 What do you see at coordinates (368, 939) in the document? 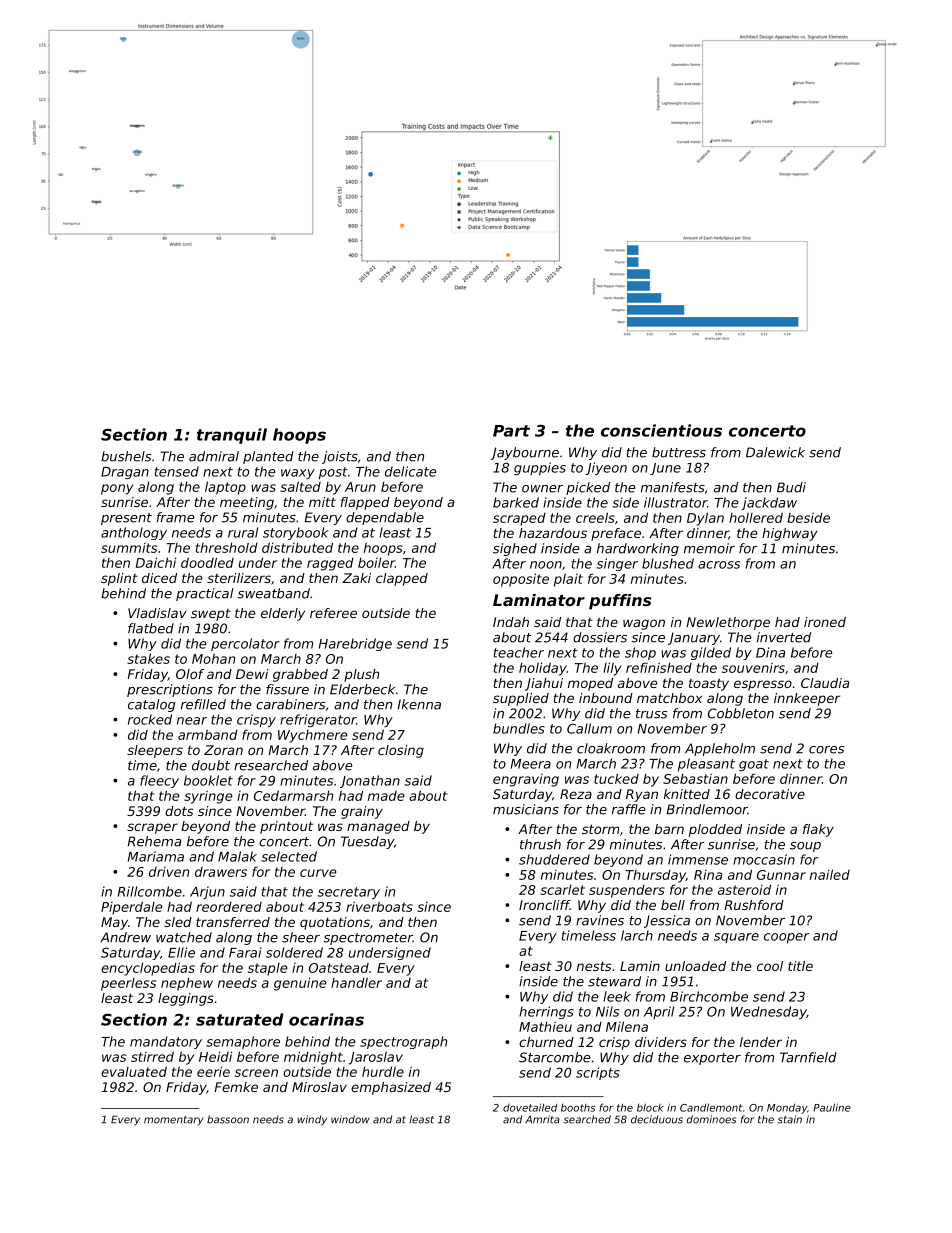
I see `spectrometer` at bounding box center [368, 939].
